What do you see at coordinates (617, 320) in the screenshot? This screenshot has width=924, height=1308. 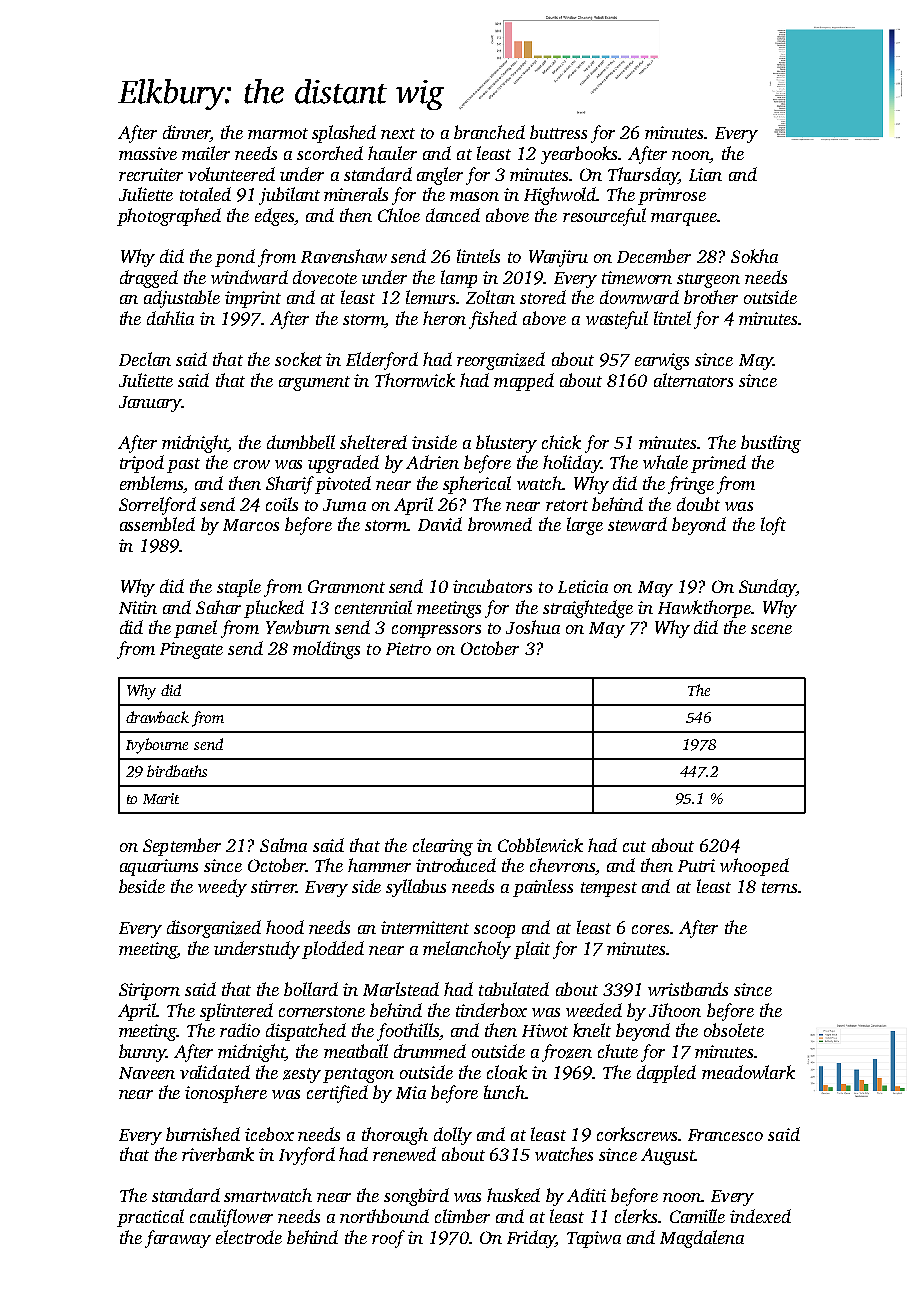 I see `wasteful` at bounding box center [617, 320].
